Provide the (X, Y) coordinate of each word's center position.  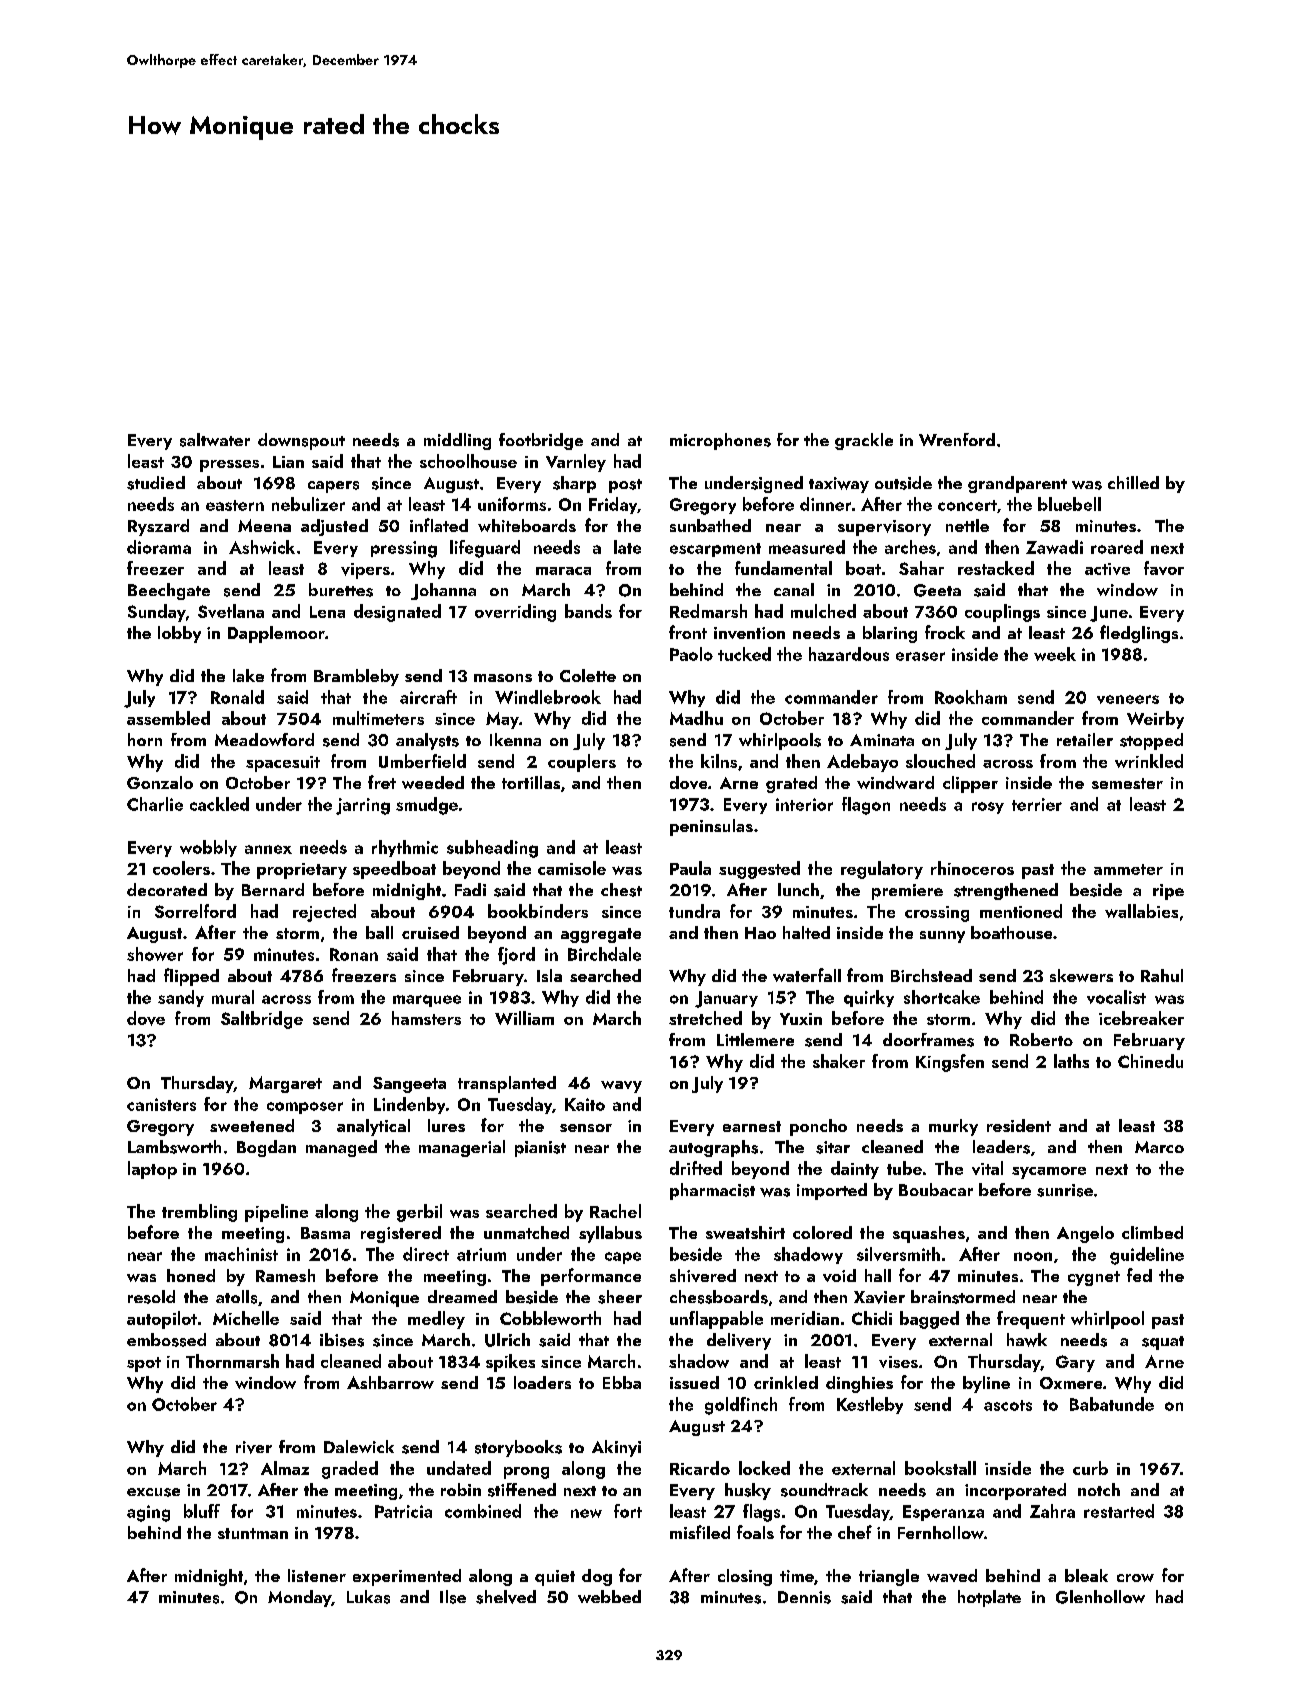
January (726, 999)
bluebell (1069, 504)
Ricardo (700, 1468)
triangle (889, 1577)
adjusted (334, 527)
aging (148, 1513)
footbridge (541, 441)
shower (155, 954)
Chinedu (1150, 1061)
